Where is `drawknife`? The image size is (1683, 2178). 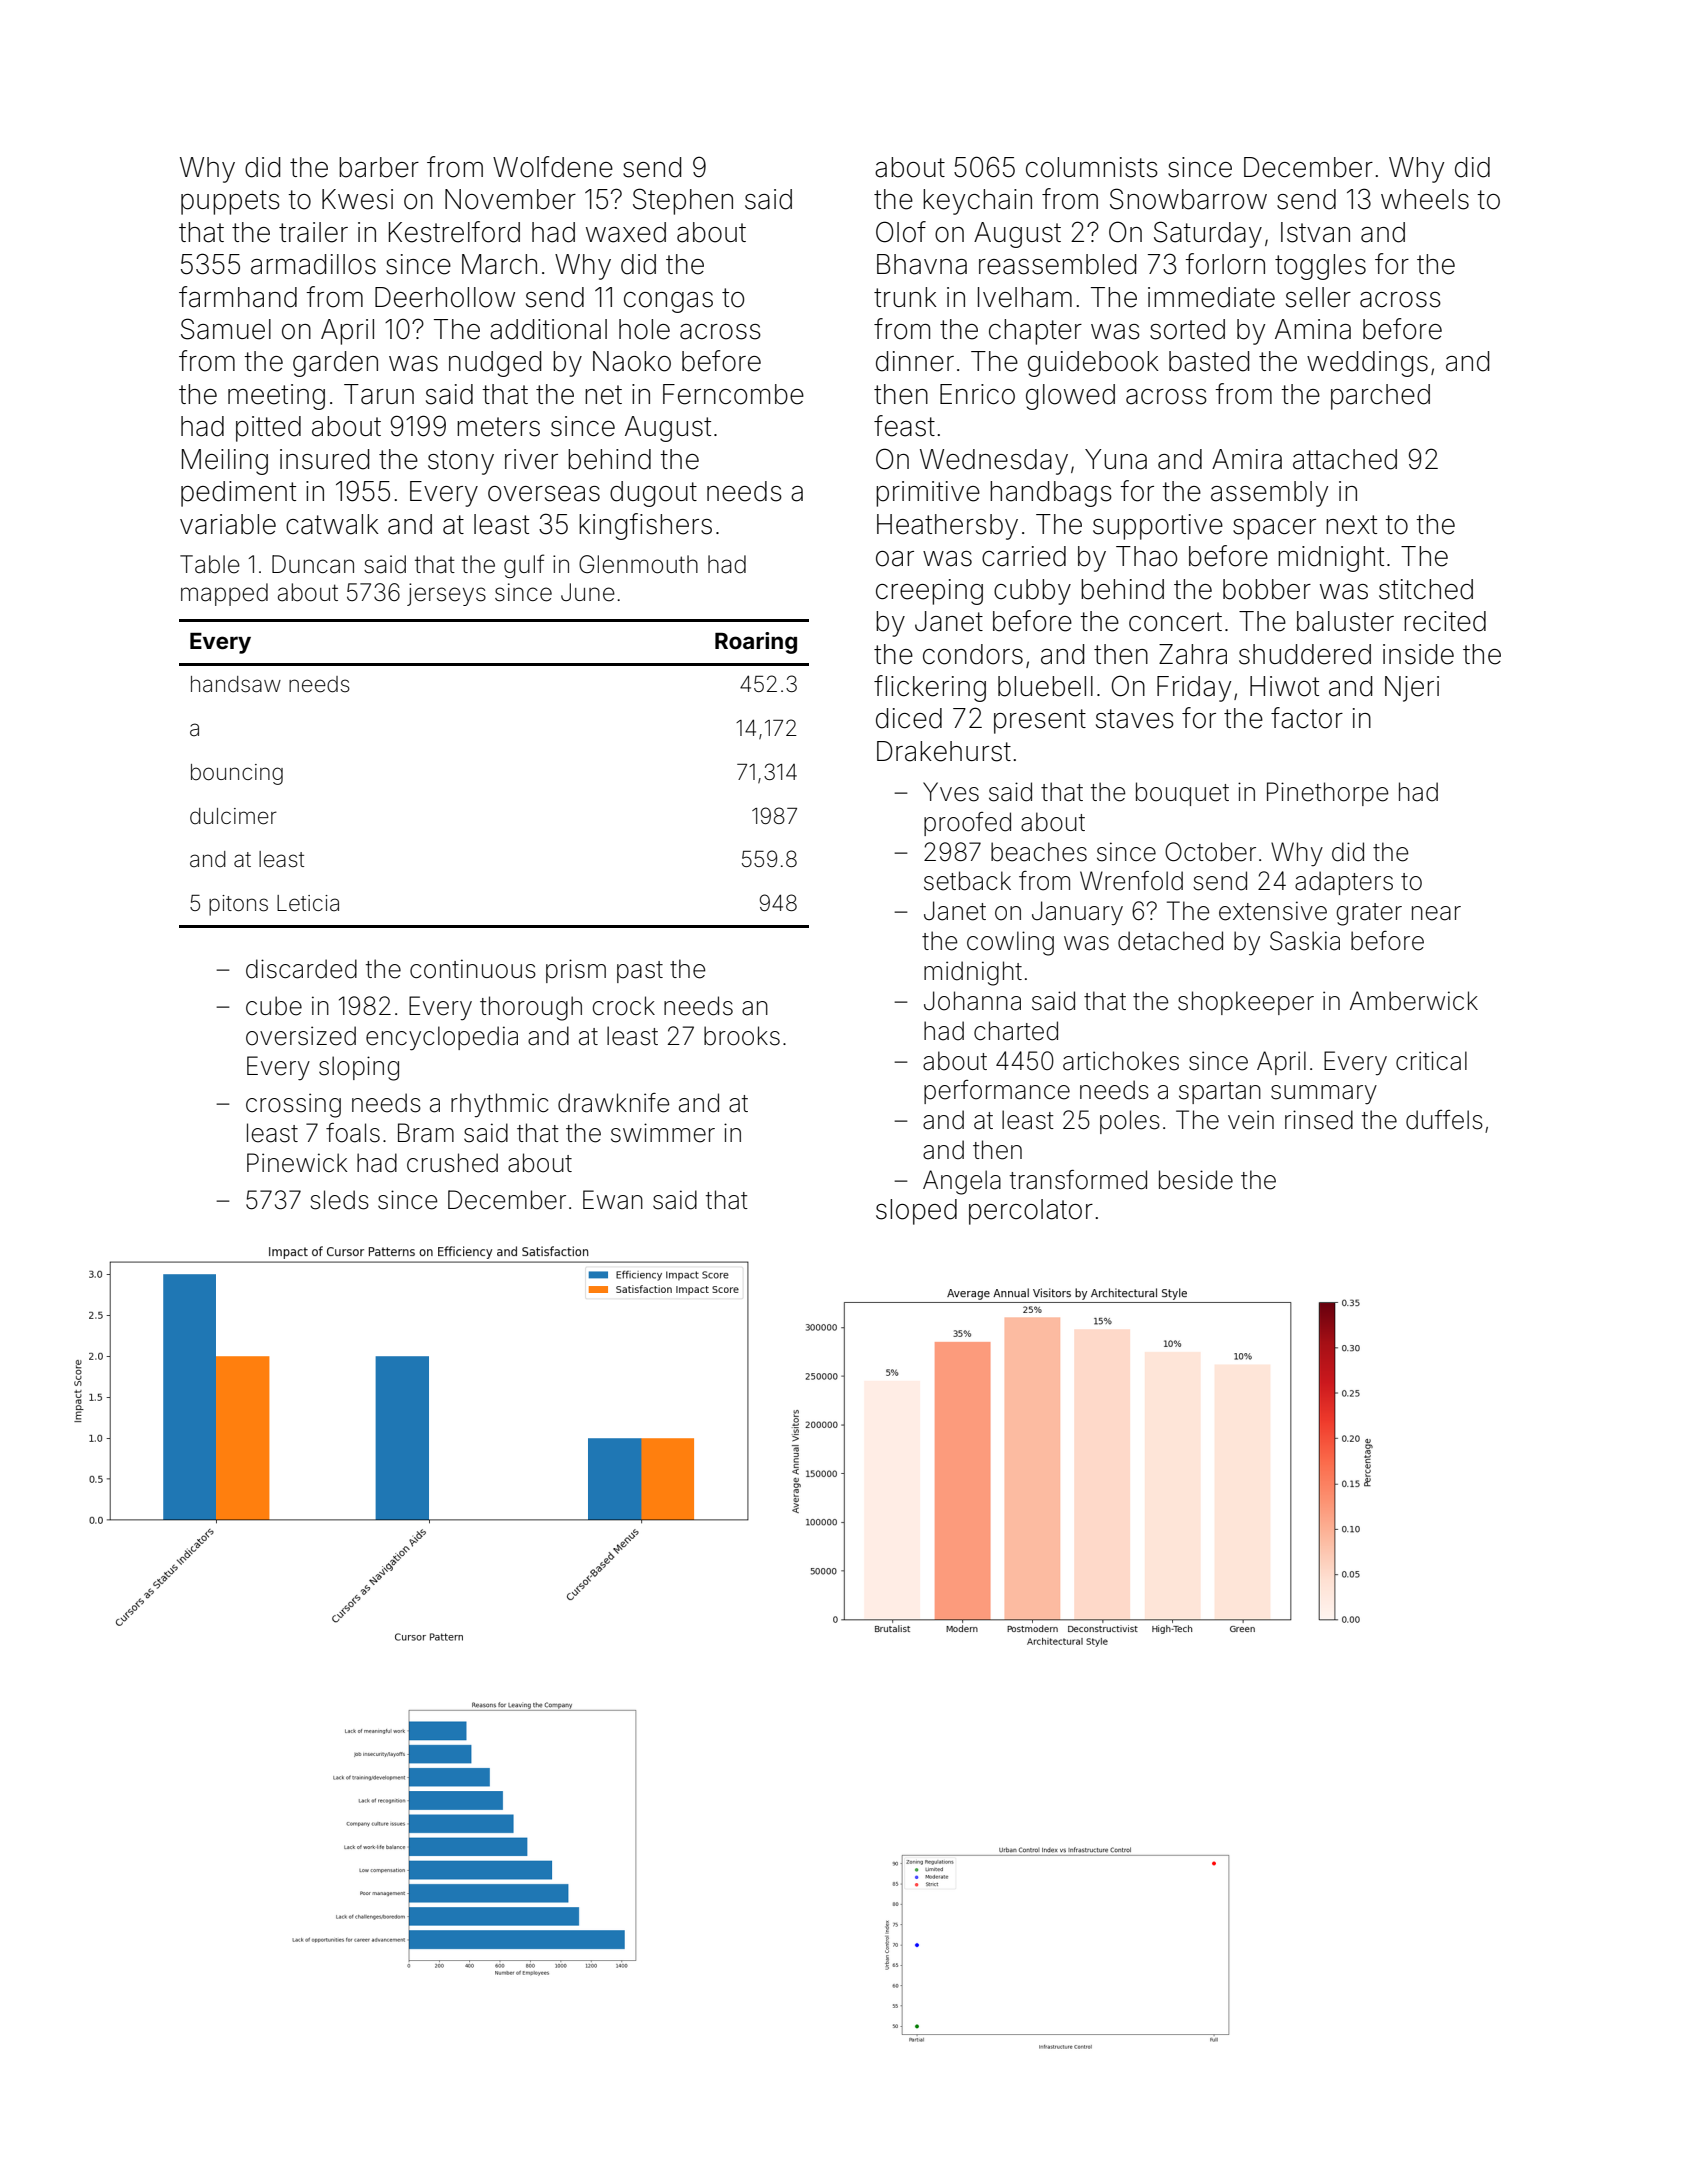
drawknife is located at coordinates (613, 1103).
